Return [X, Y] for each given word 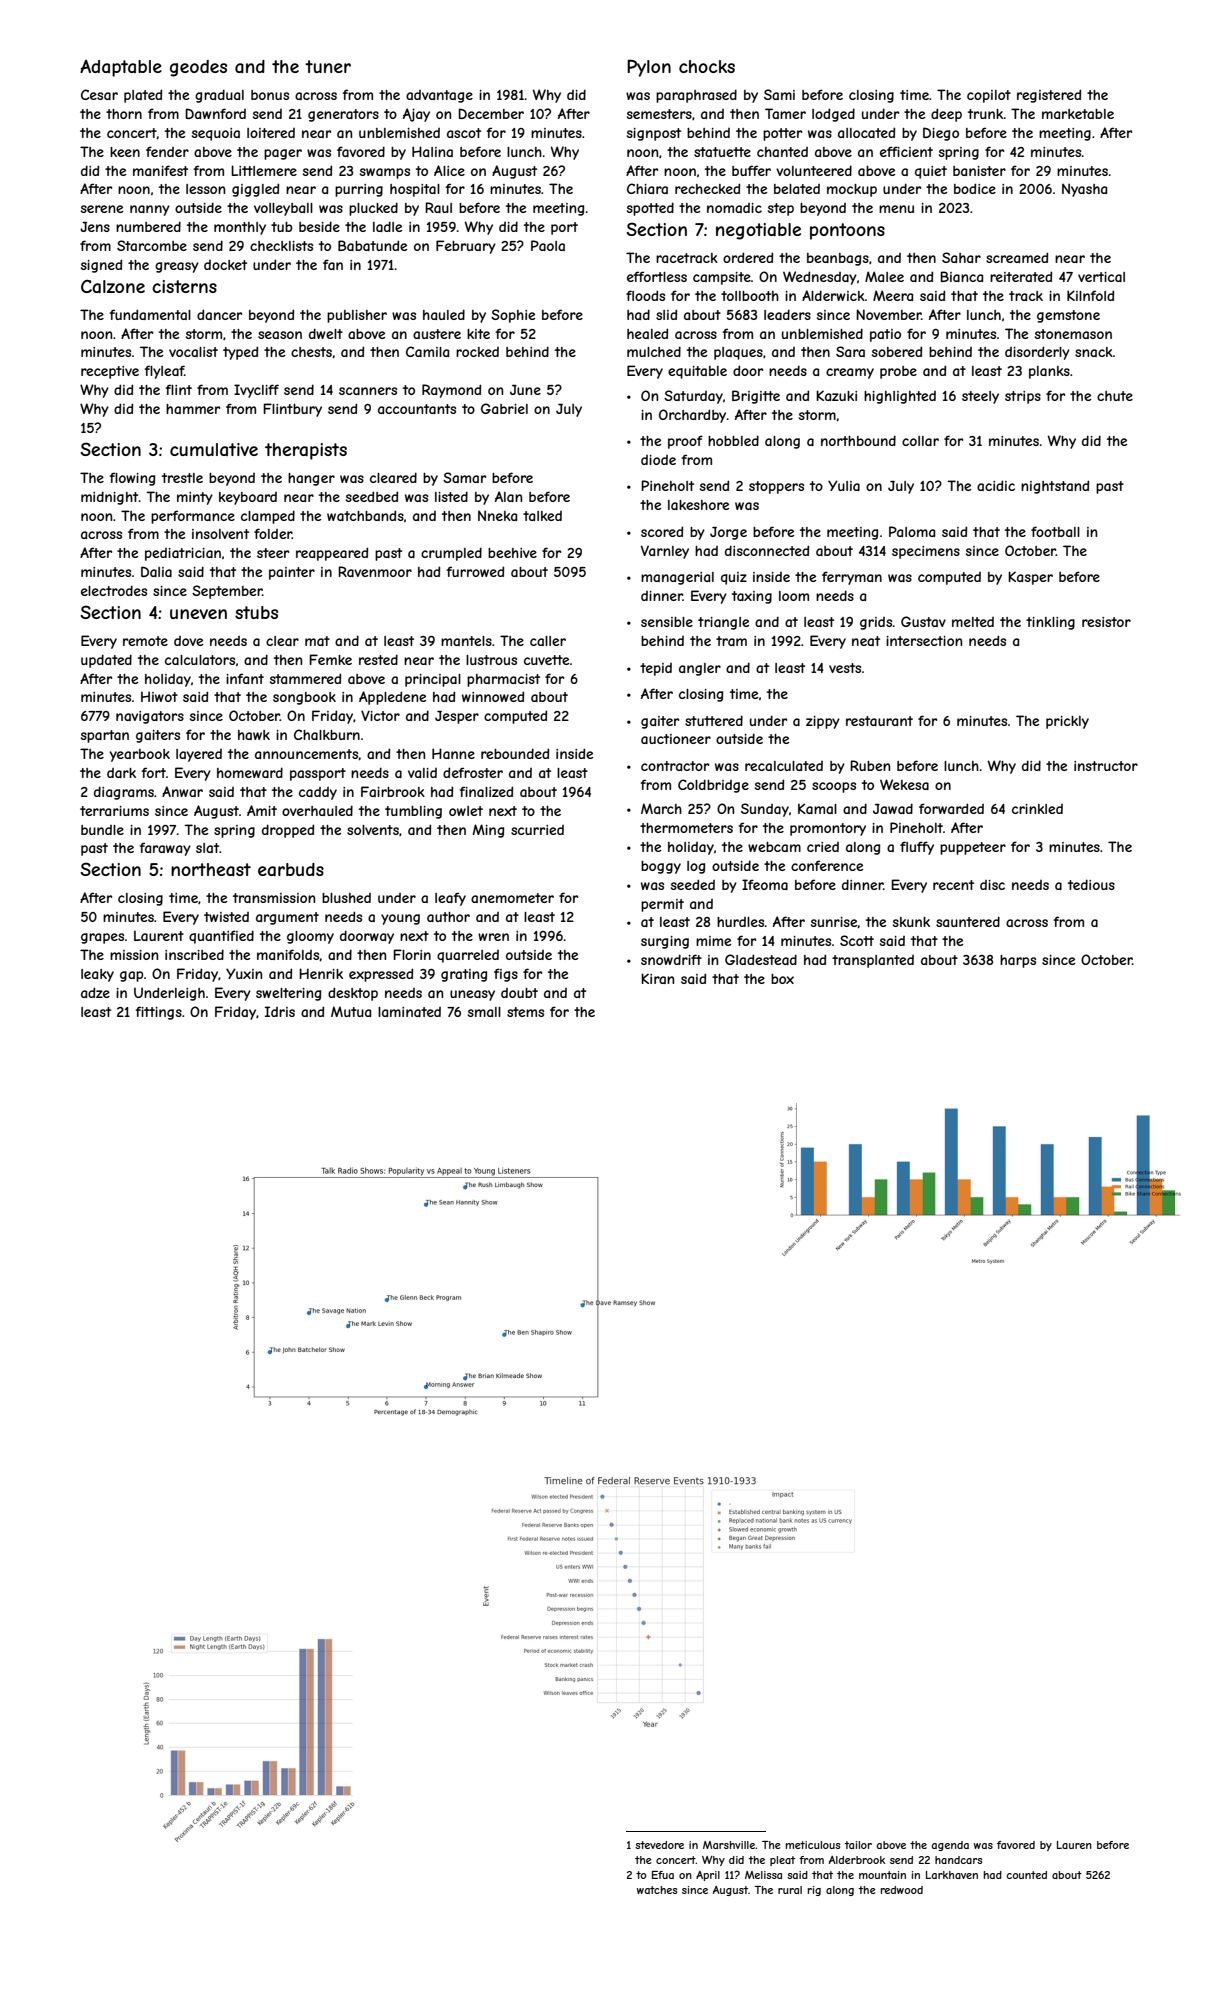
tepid [656, 669]
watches [657, 1890]
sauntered [968, 921]
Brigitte [756, 397]
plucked [373, 209]
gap [131, 976]
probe [898, 372]
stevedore [659, 1845]
